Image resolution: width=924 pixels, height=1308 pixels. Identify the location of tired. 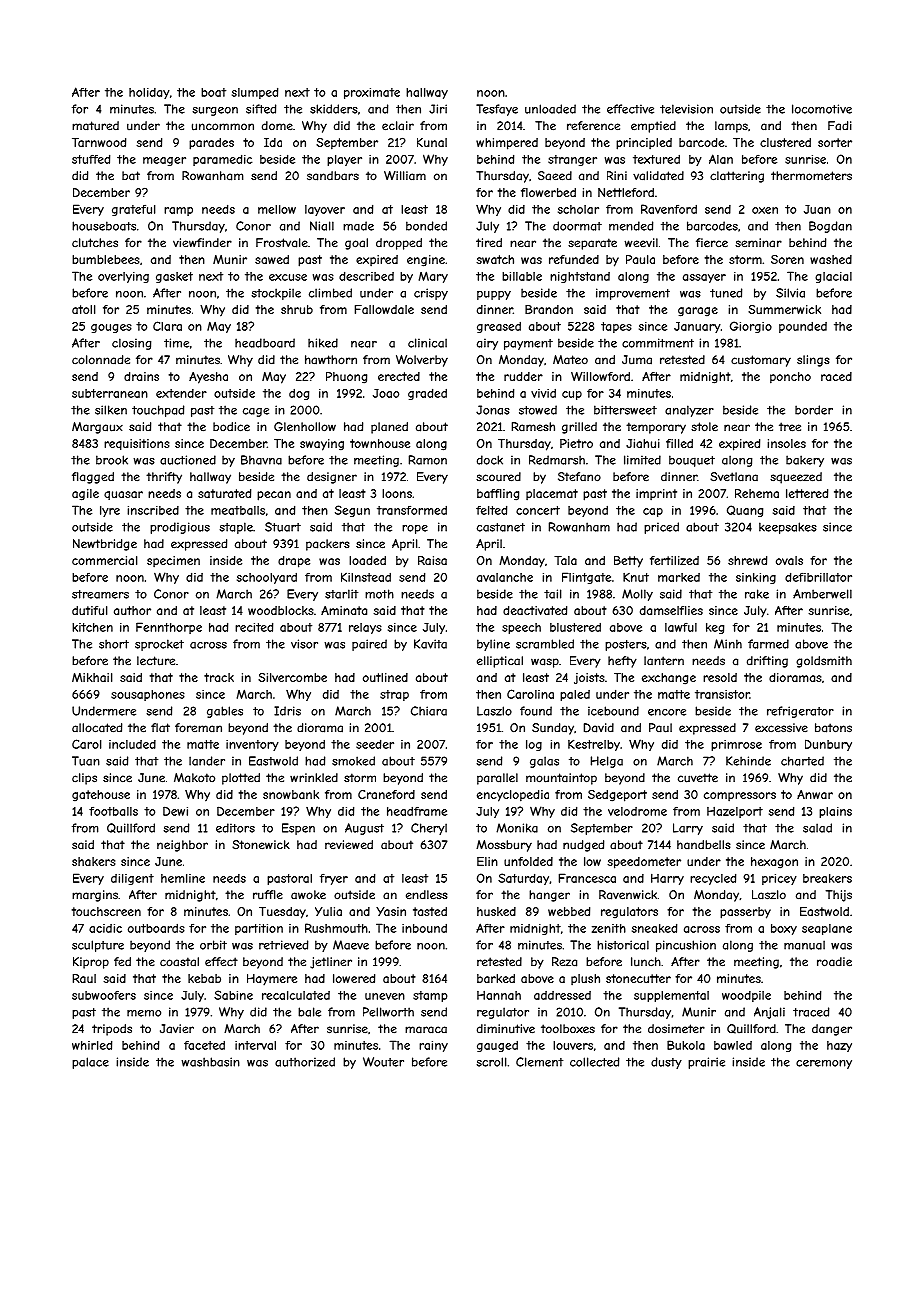
(489, 243).
